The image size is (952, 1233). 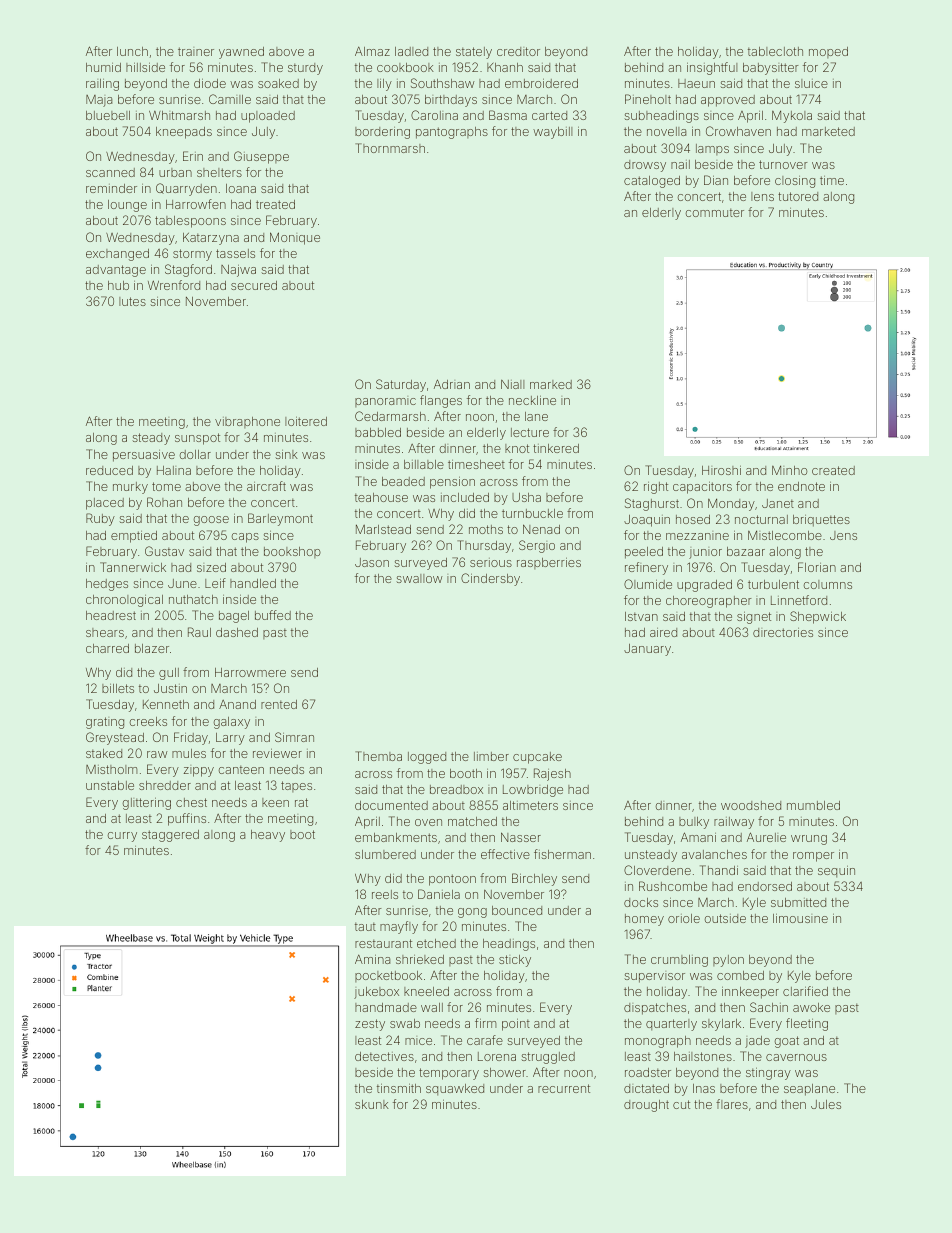 I want to click on commuter, so click(x=715, y=212).
